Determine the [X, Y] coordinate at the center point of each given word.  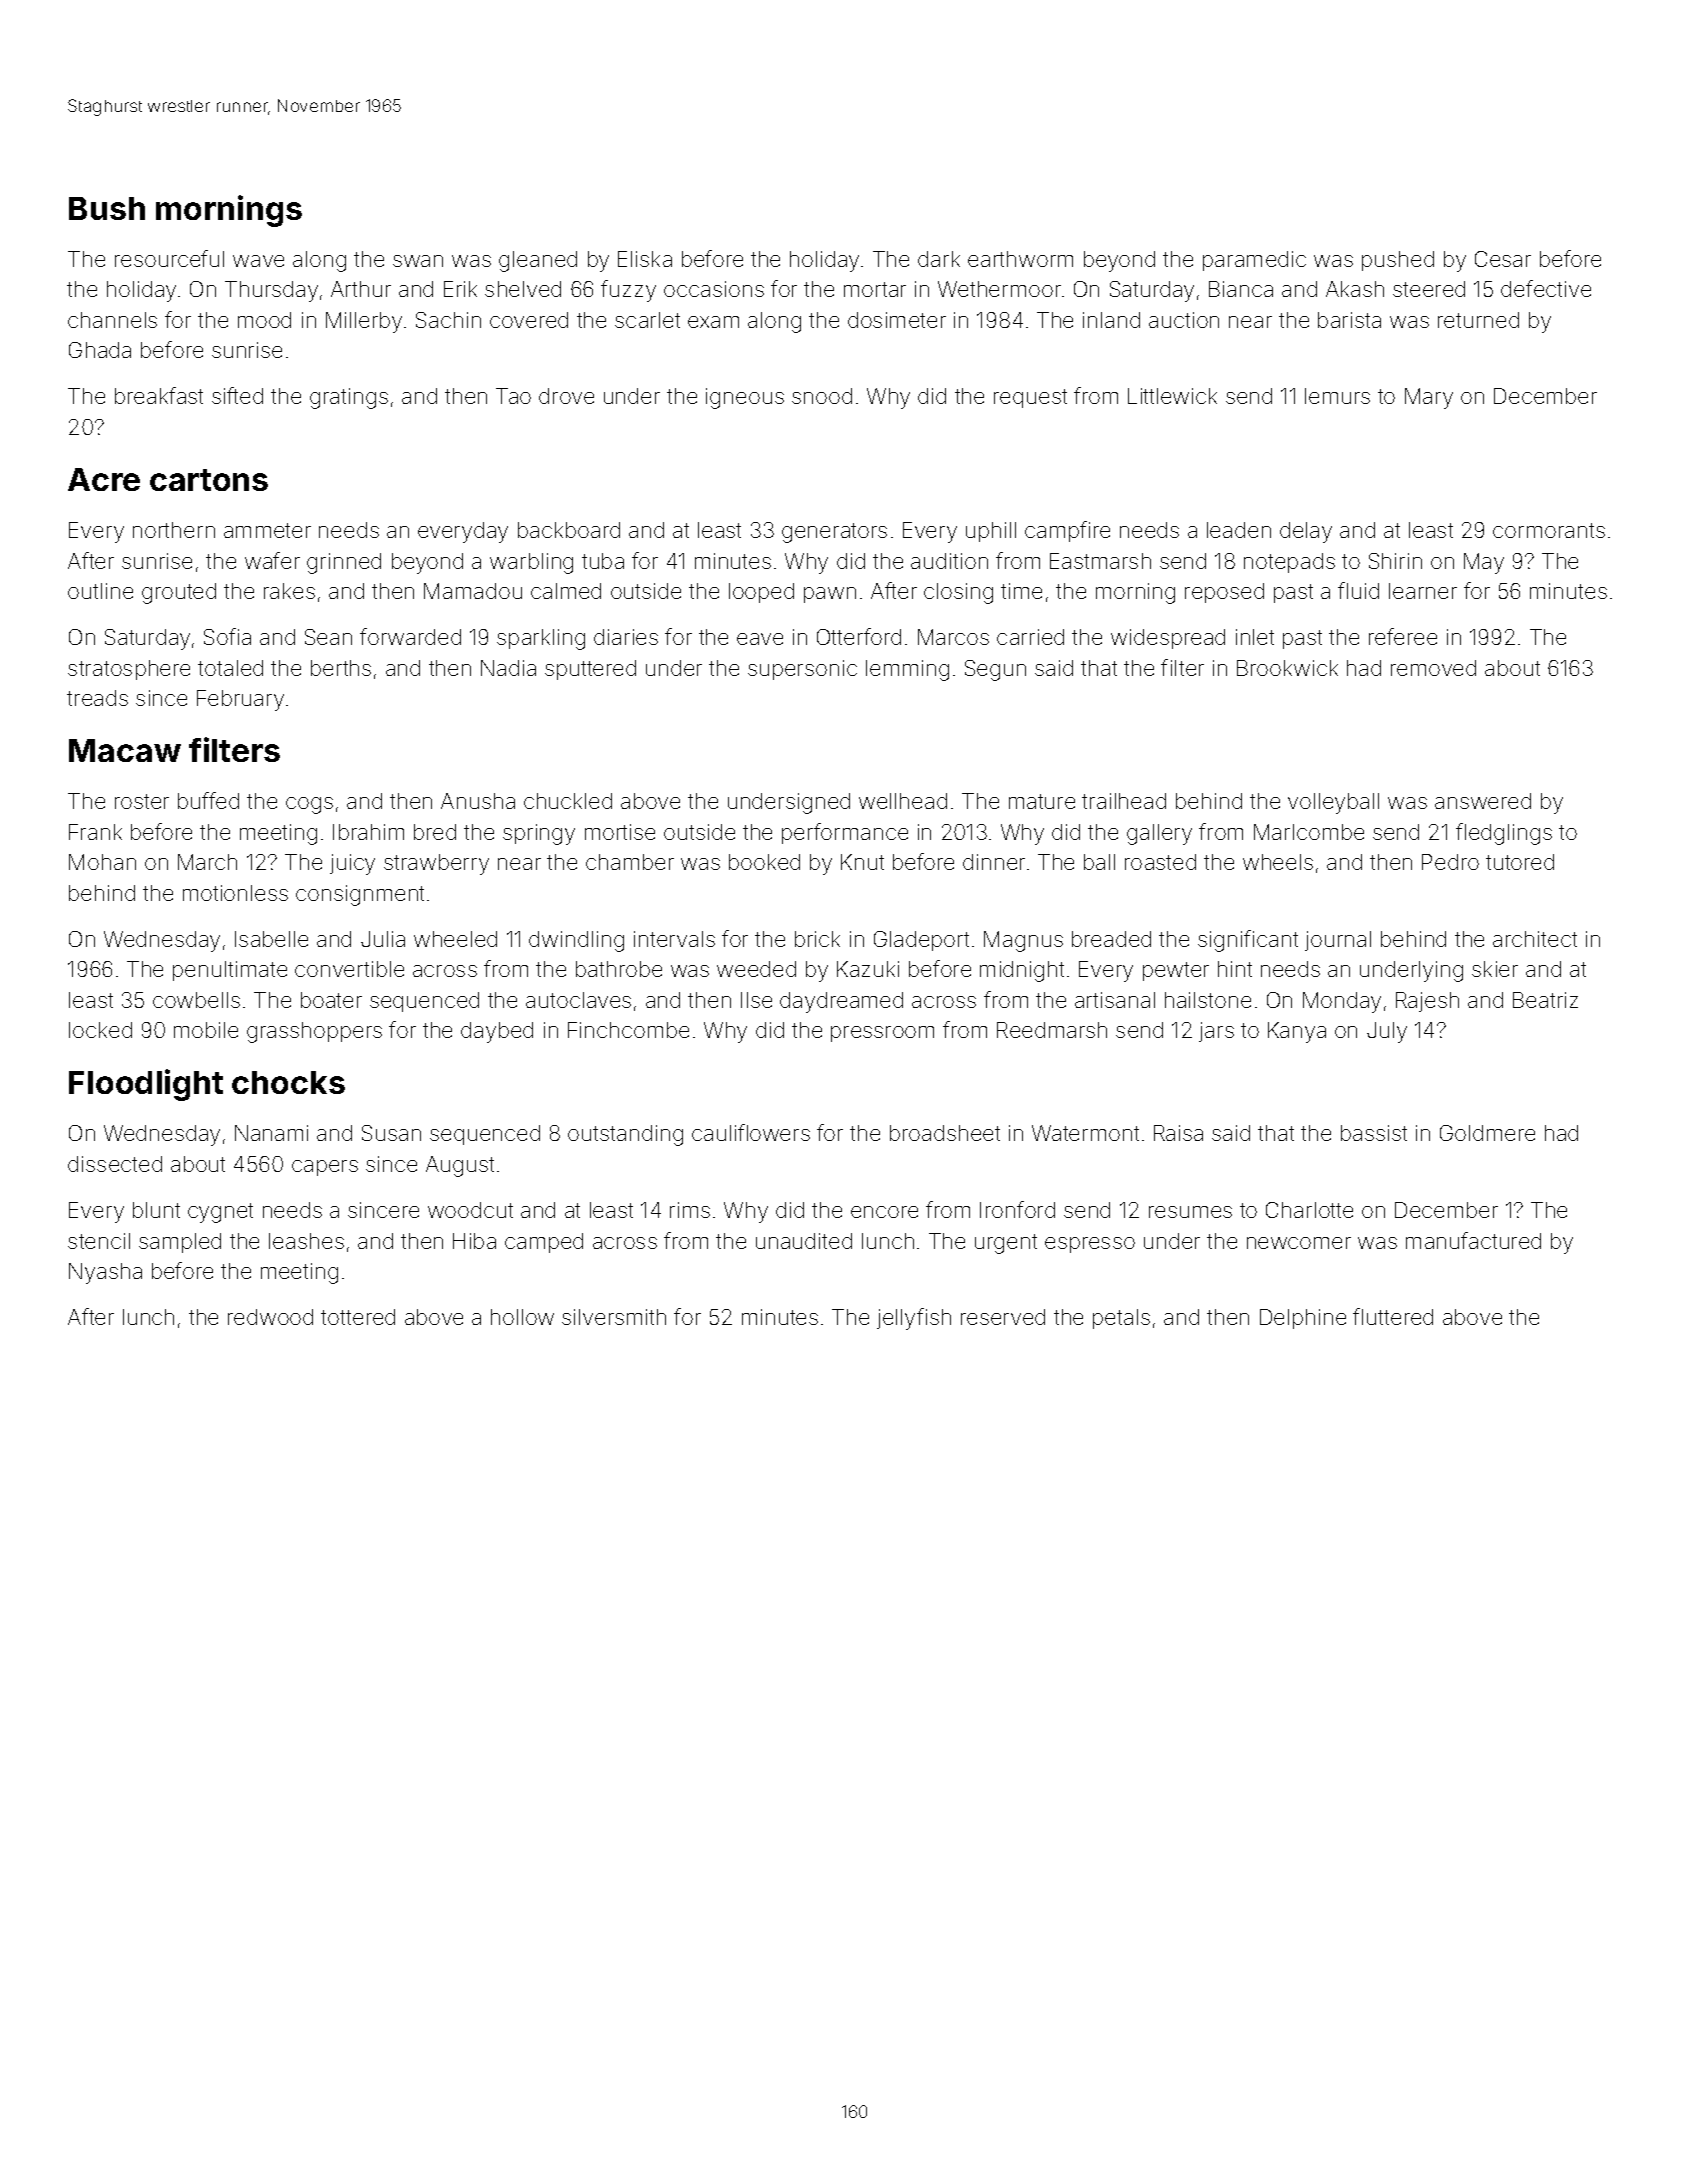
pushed [1398, 261]
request [1030, 398]
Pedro [1450, 862]
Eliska [645, 259]
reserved [1003, 1317]
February [240, 700]
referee [1403, 636]
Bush [107, 208]
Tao [513, 396]
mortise [620, 832]
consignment [360, 895]
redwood [270, 1317]
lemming [907, 670]
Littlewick [1172, 396]
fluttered [1393, 1316]
